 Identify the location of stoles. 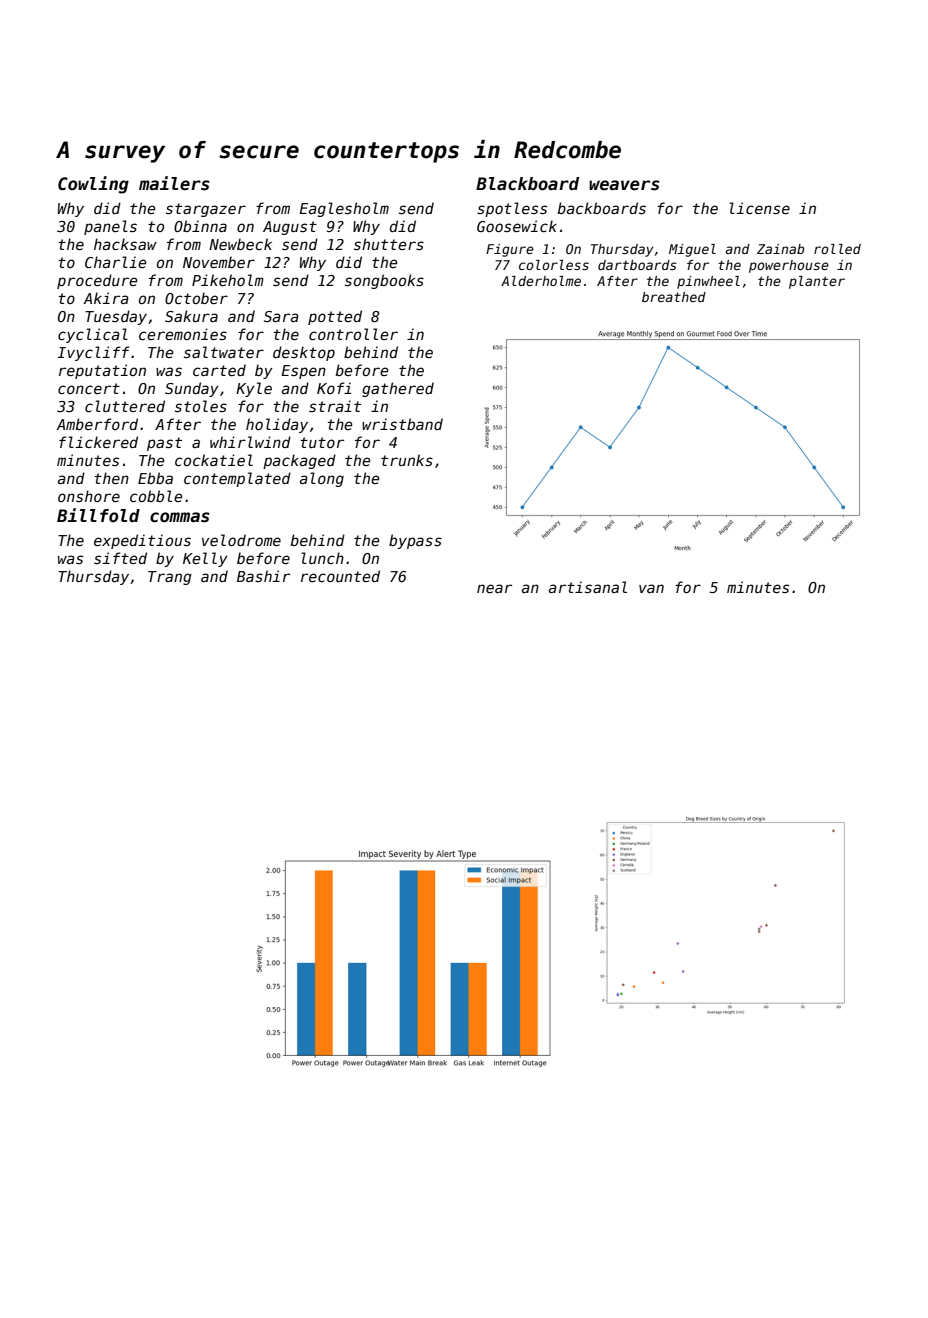
(201, 406).
